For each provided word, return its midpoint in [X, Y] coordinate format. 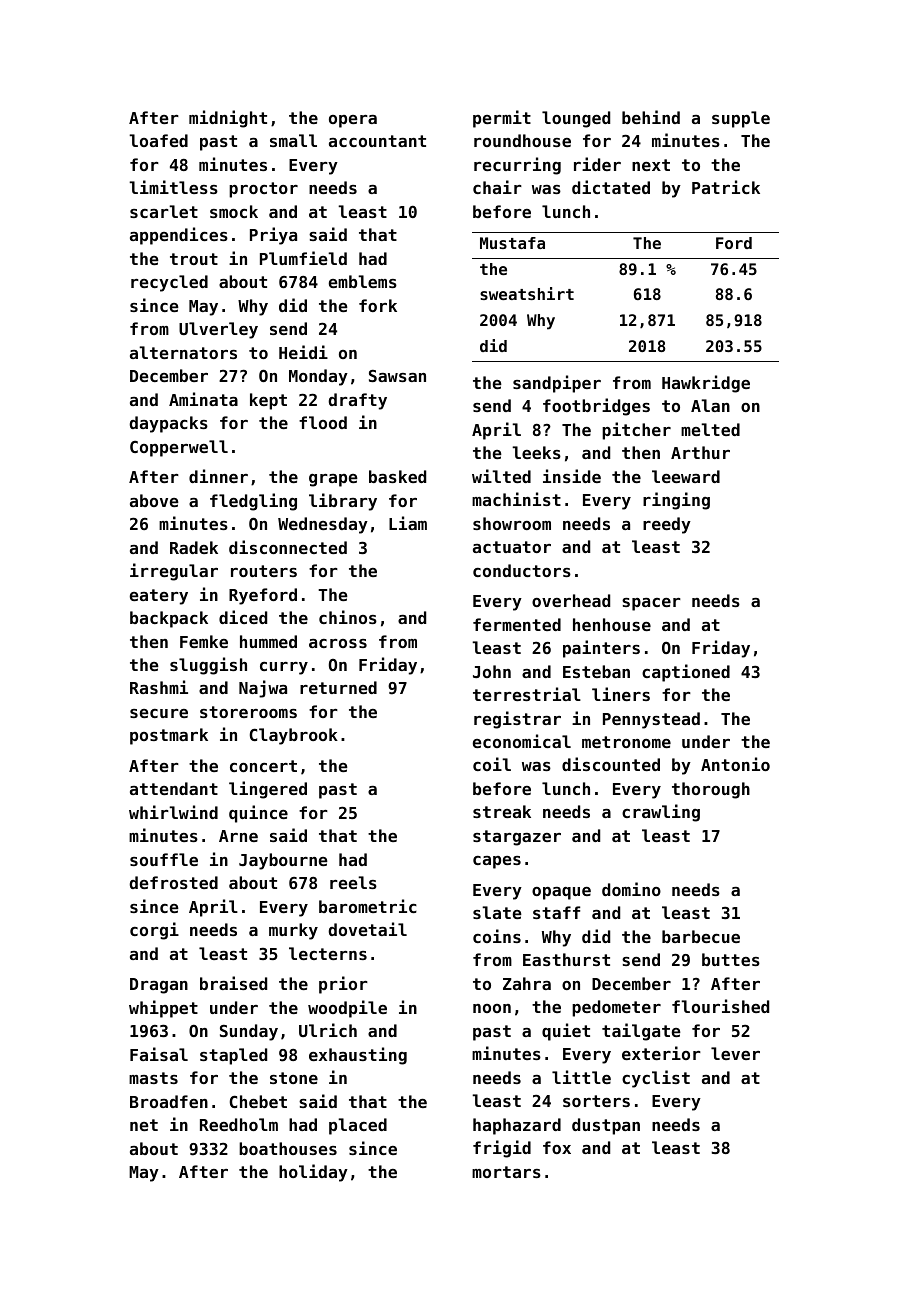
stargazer [517, 838]
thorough [711, 790]
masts [153, 1078]
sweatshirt [527, 293]
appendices [179, 236]
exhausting [358, 1056]
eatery [159, 597]
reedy [667, 525]
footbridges [596, 407]
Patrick [726, 187]
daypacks [168, 424]
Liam [408, 523]
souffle [164, 859]
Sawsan [397, 376]
